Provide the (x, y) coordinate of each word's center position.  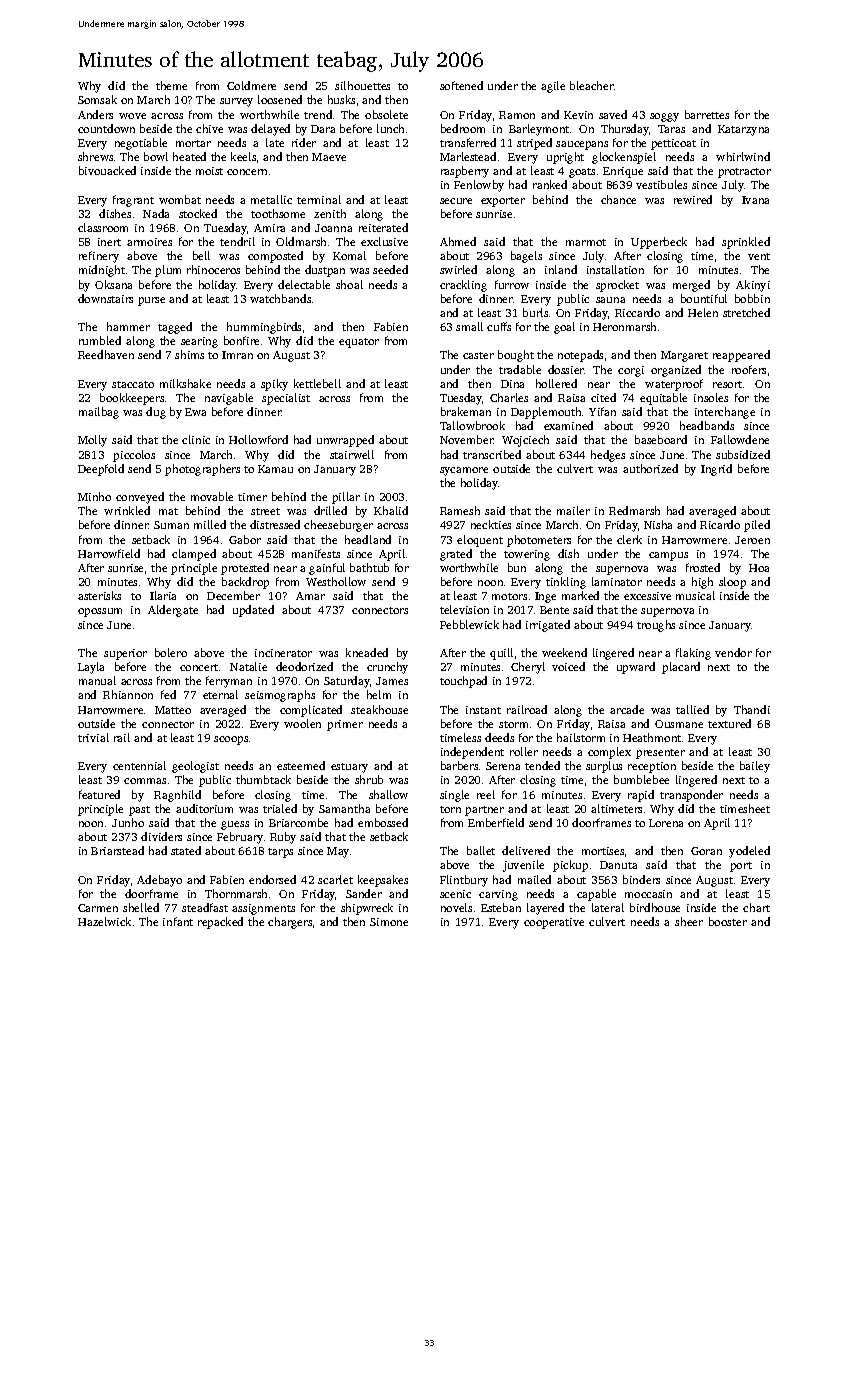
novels (456, 907)
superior (125, 654)
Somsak (97, 99)
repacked (220, 923)
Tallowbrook (472, 425)
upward (636, 668)
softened (461, 85)
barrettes (707, 114)
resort (727, 384)
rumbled (100, 340)
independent (472, 753)
